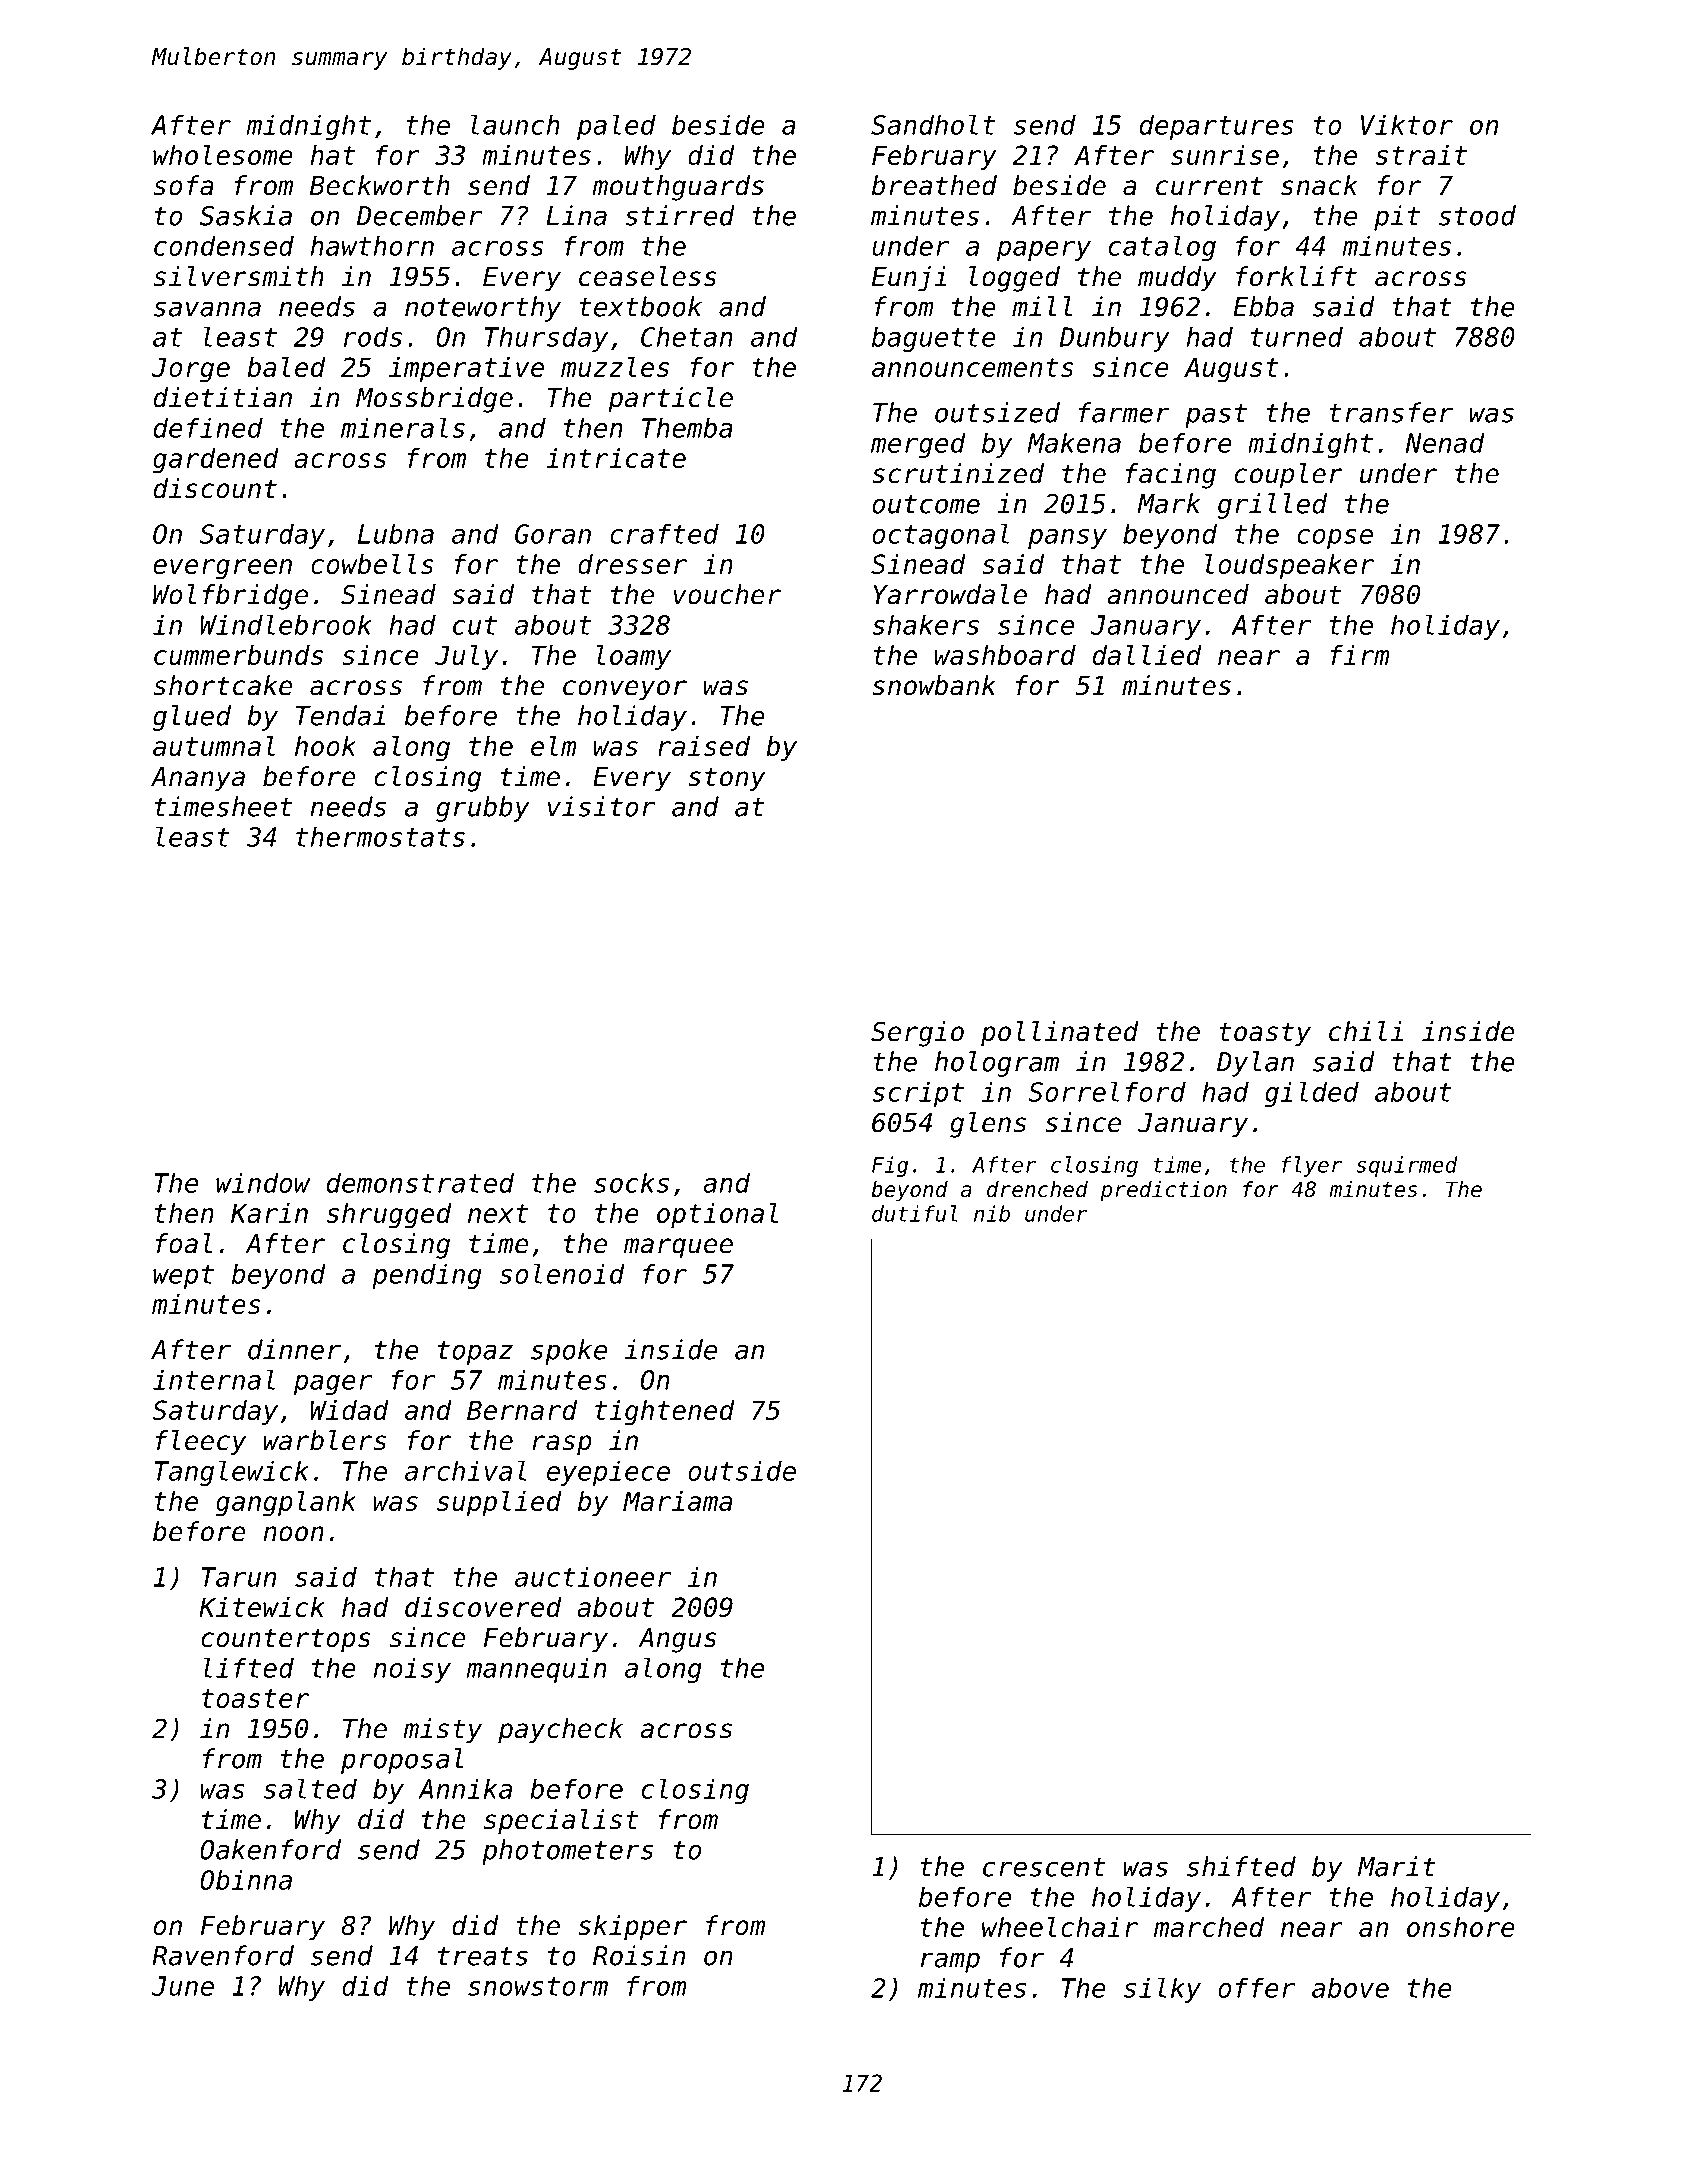 The height and width of the screenshot is (2178, 1683). Describe the element at coordinates (1406, 1166) in the screenshot. I see `squirmed` at that location.
